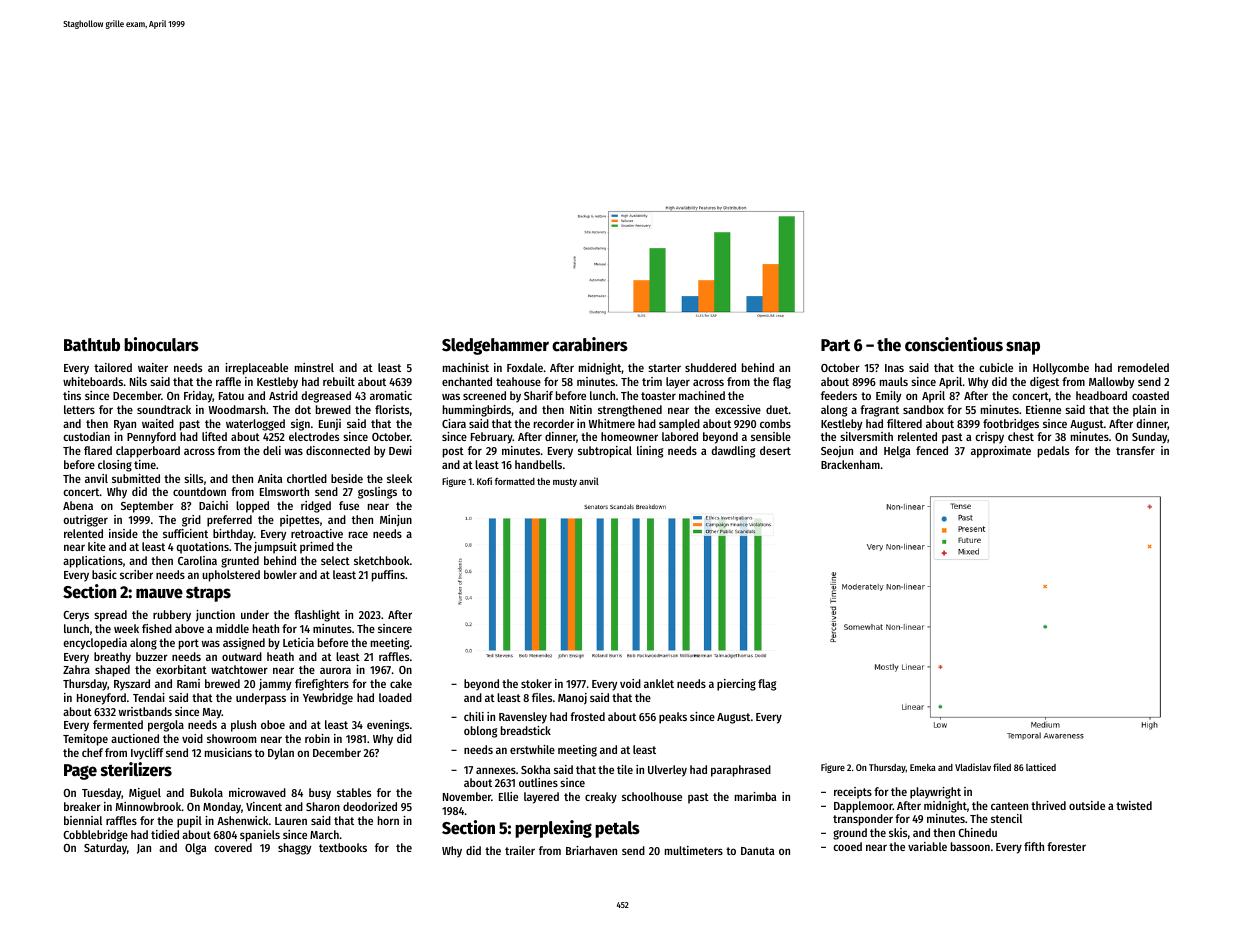 The image size is (1233, 952). What do you see at coordinates (82, 806) in the screenshot?
I see `breaker` at bounding box center [82, 806].
